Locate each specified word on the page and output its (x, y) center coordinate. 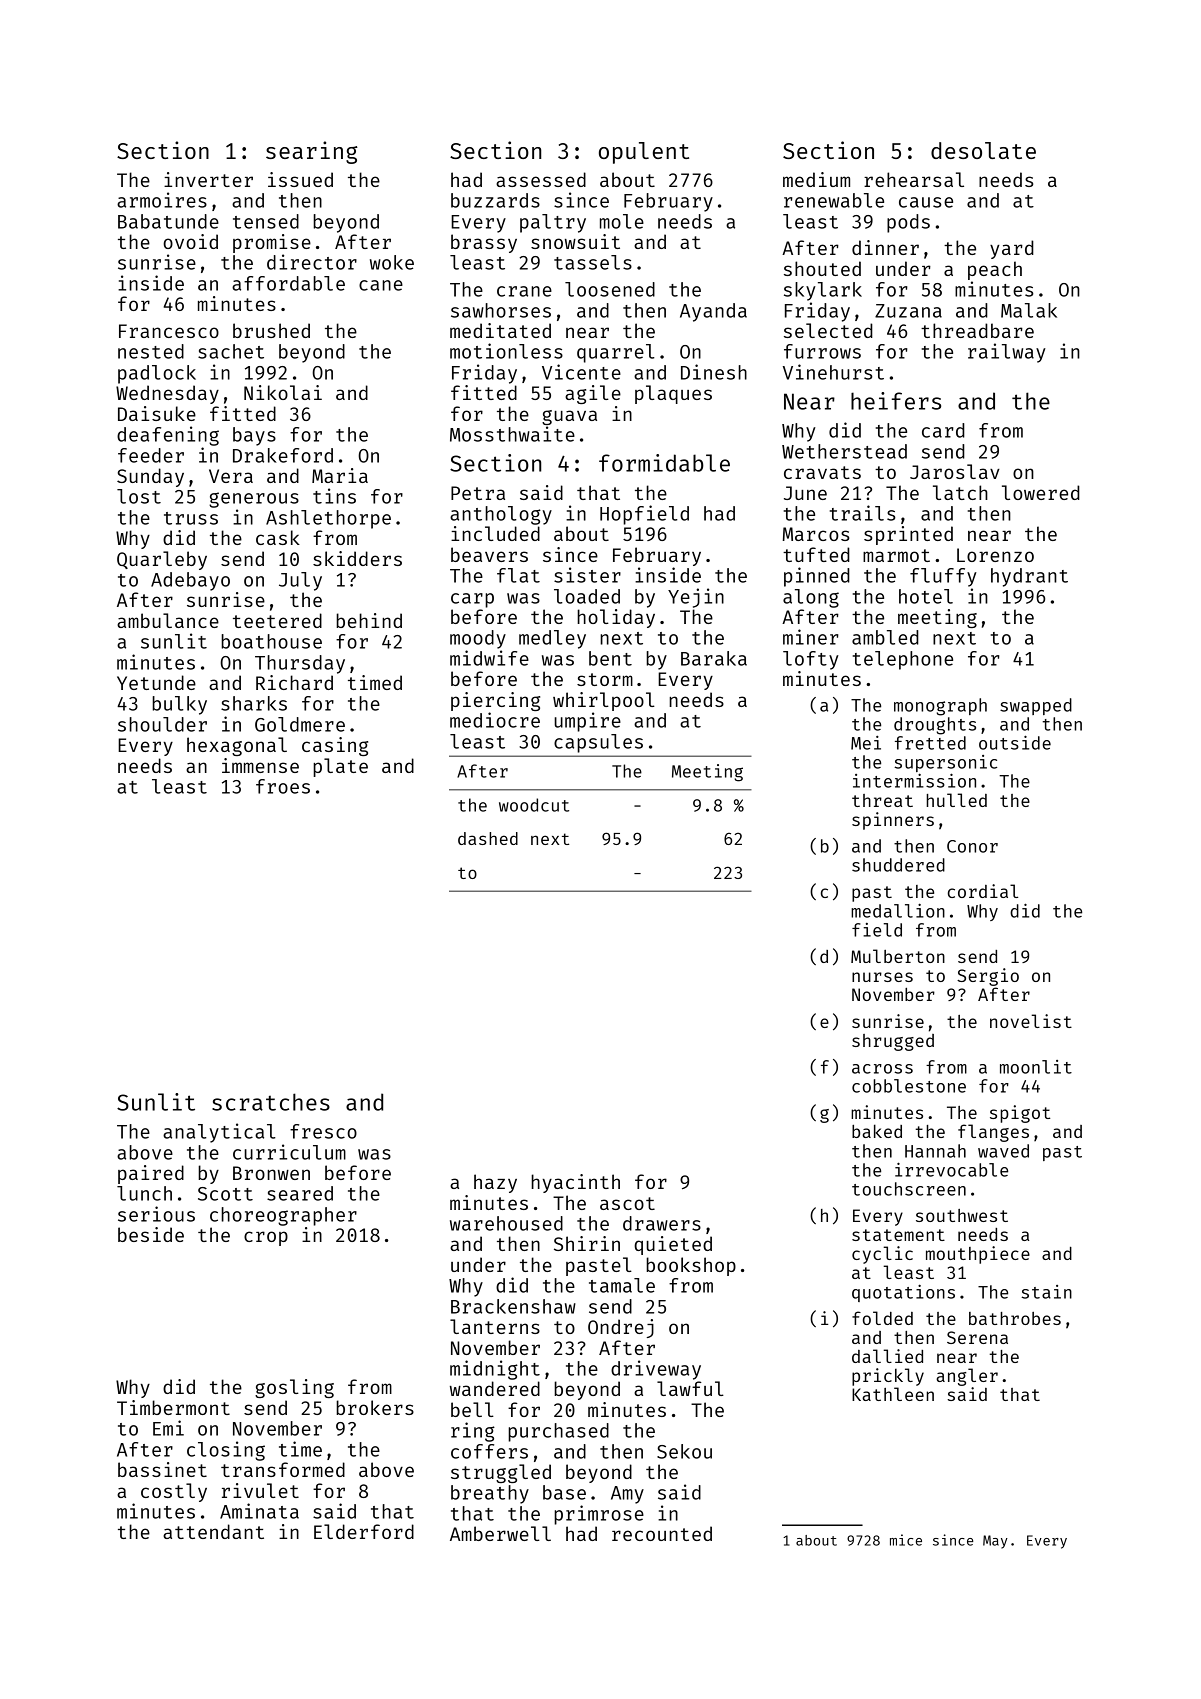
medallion (898, 911)
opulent (644, 153)
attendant (213, 1531)
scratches (271, 1102)
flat (518, 575)
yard (1012, 249)
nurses (882, 977)
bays (254, 436)
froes (283, 786)
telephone (903, 660)
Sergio (988, 977)
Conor (972, 846)
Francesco (169, 331)
